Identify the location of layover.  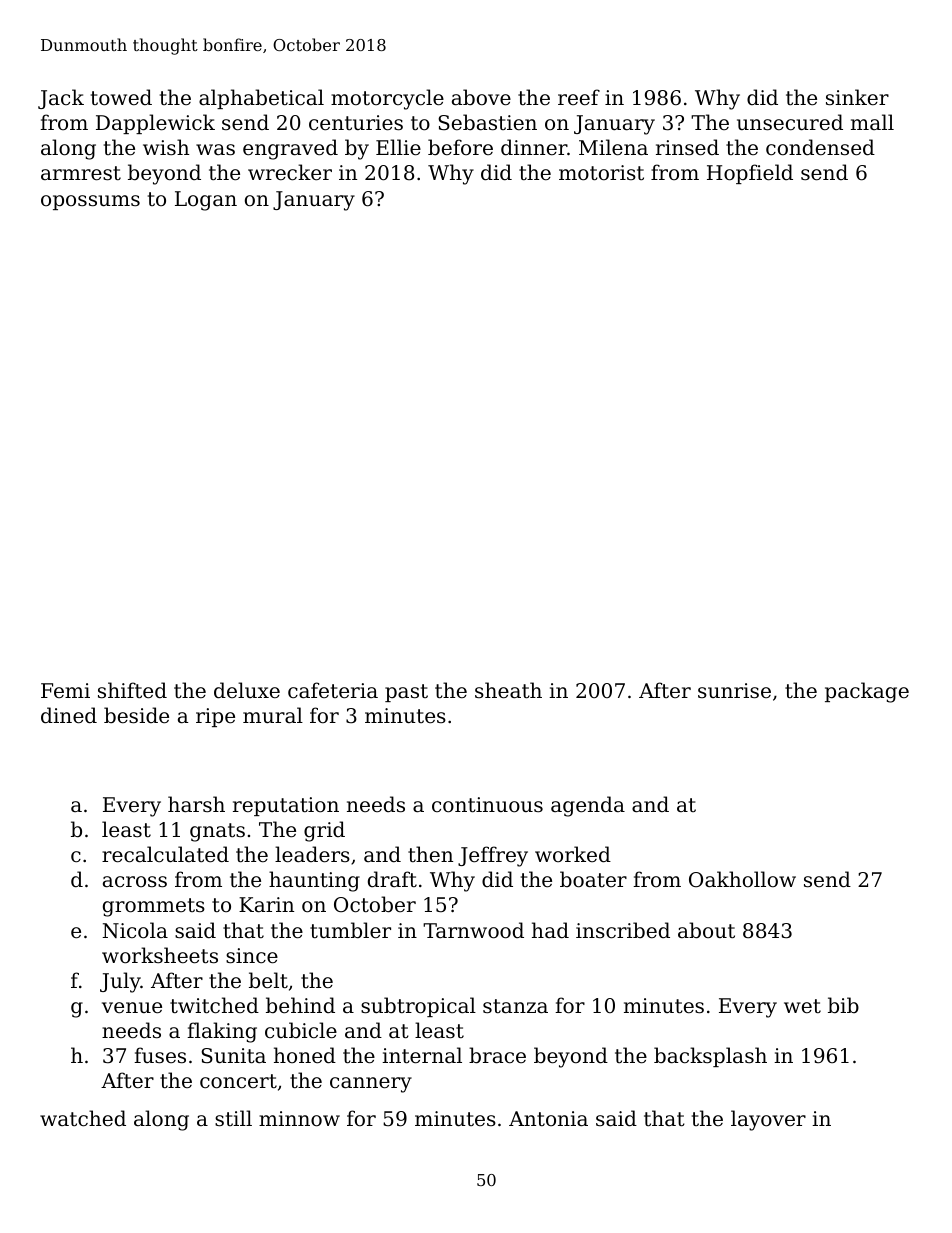
(768, 1120).
